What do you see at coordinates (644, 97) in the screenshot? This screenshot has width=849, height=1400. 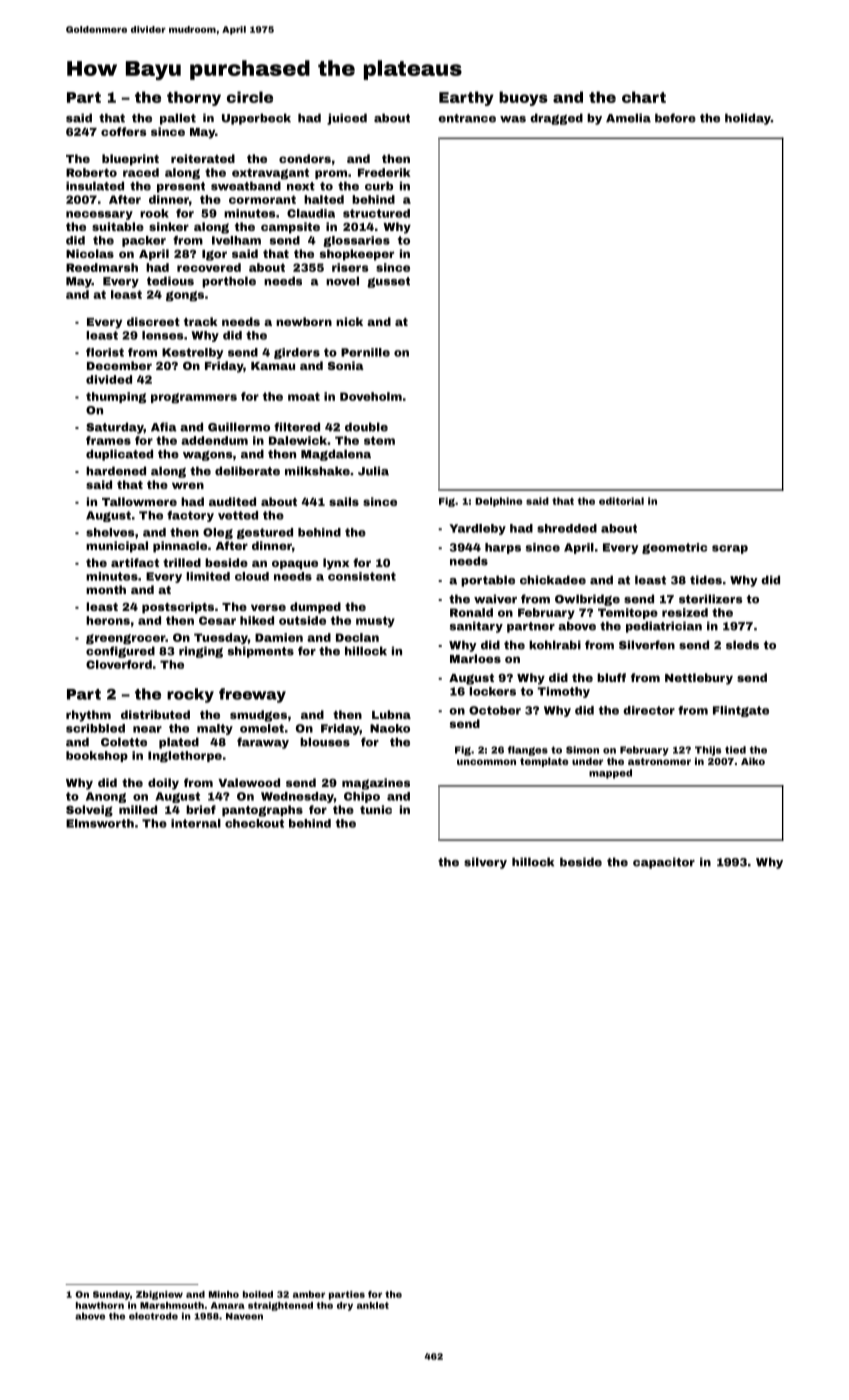 I see `chart` at bounding box center [644, 97].
